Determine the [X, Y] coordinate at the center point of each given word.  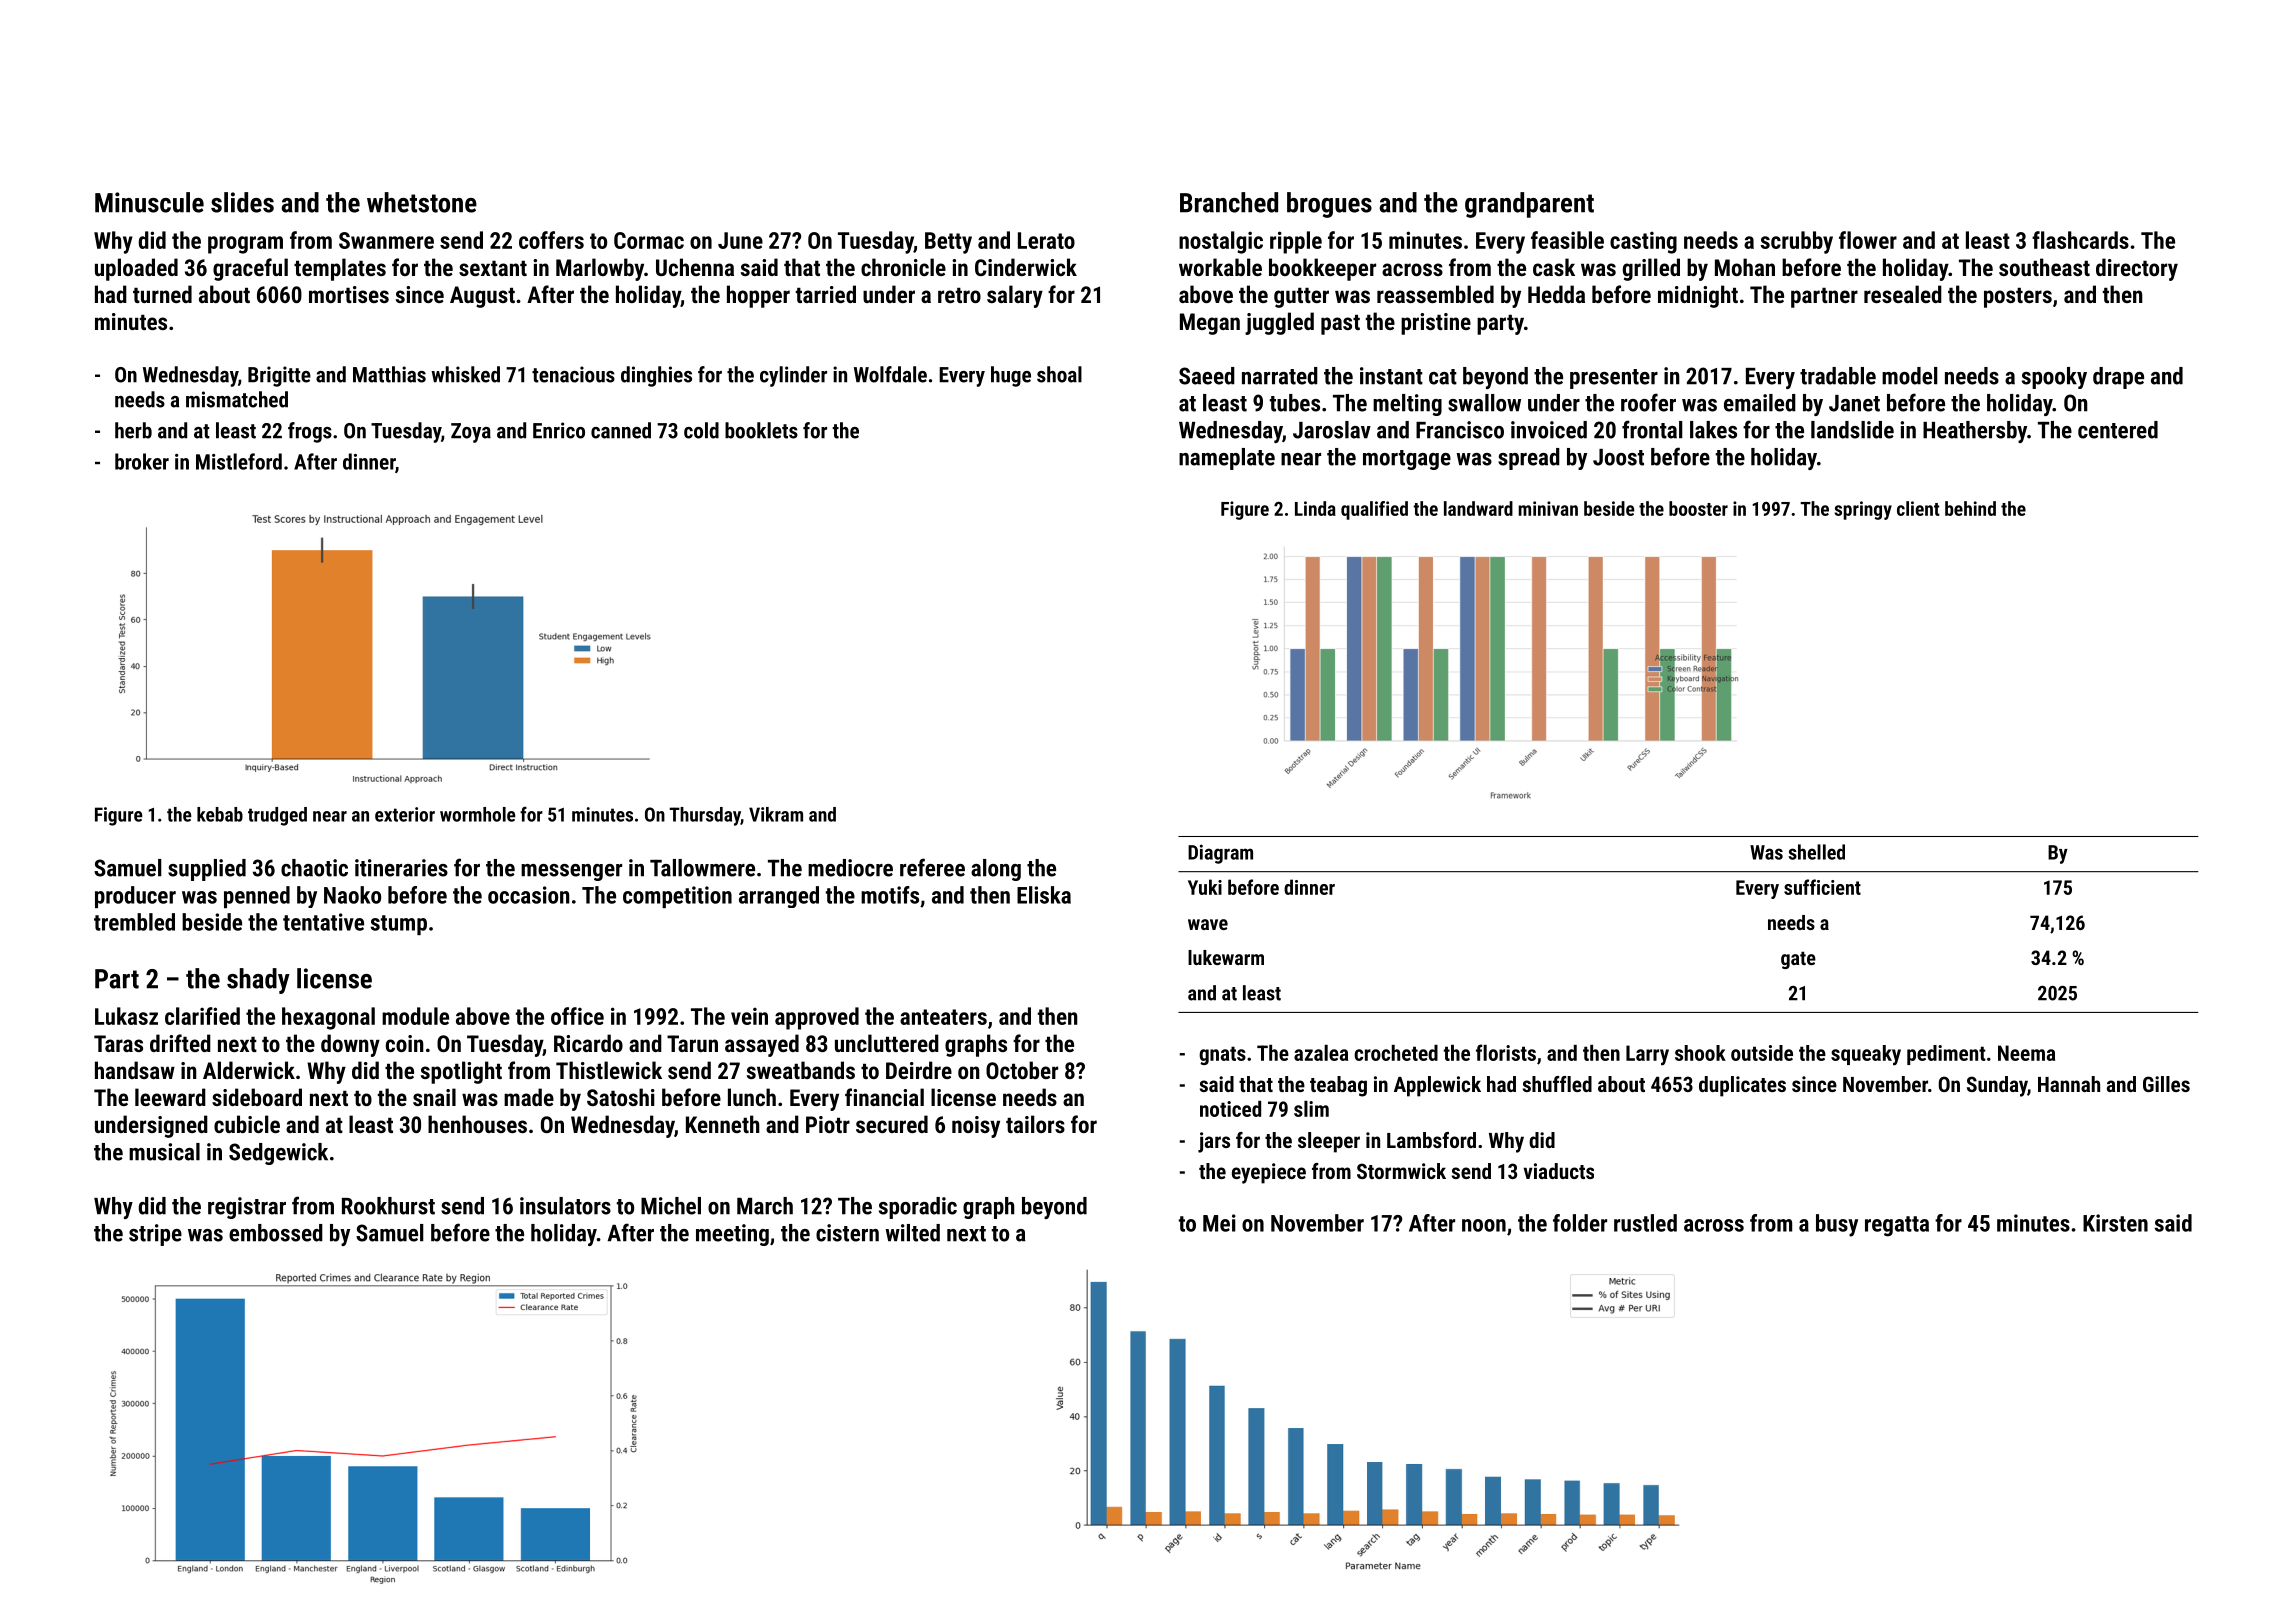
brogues [1329, 205]
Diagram [1220, 854]
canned [621, 430]
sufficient [1822, 887]
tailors [1035, 1124]
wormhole [478, 814]
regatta [1897, 1226]
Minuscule [149, 202]
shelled [1816, 852]
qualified [1374, 510]
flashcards [2080, 240]
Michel [671, 1206]
